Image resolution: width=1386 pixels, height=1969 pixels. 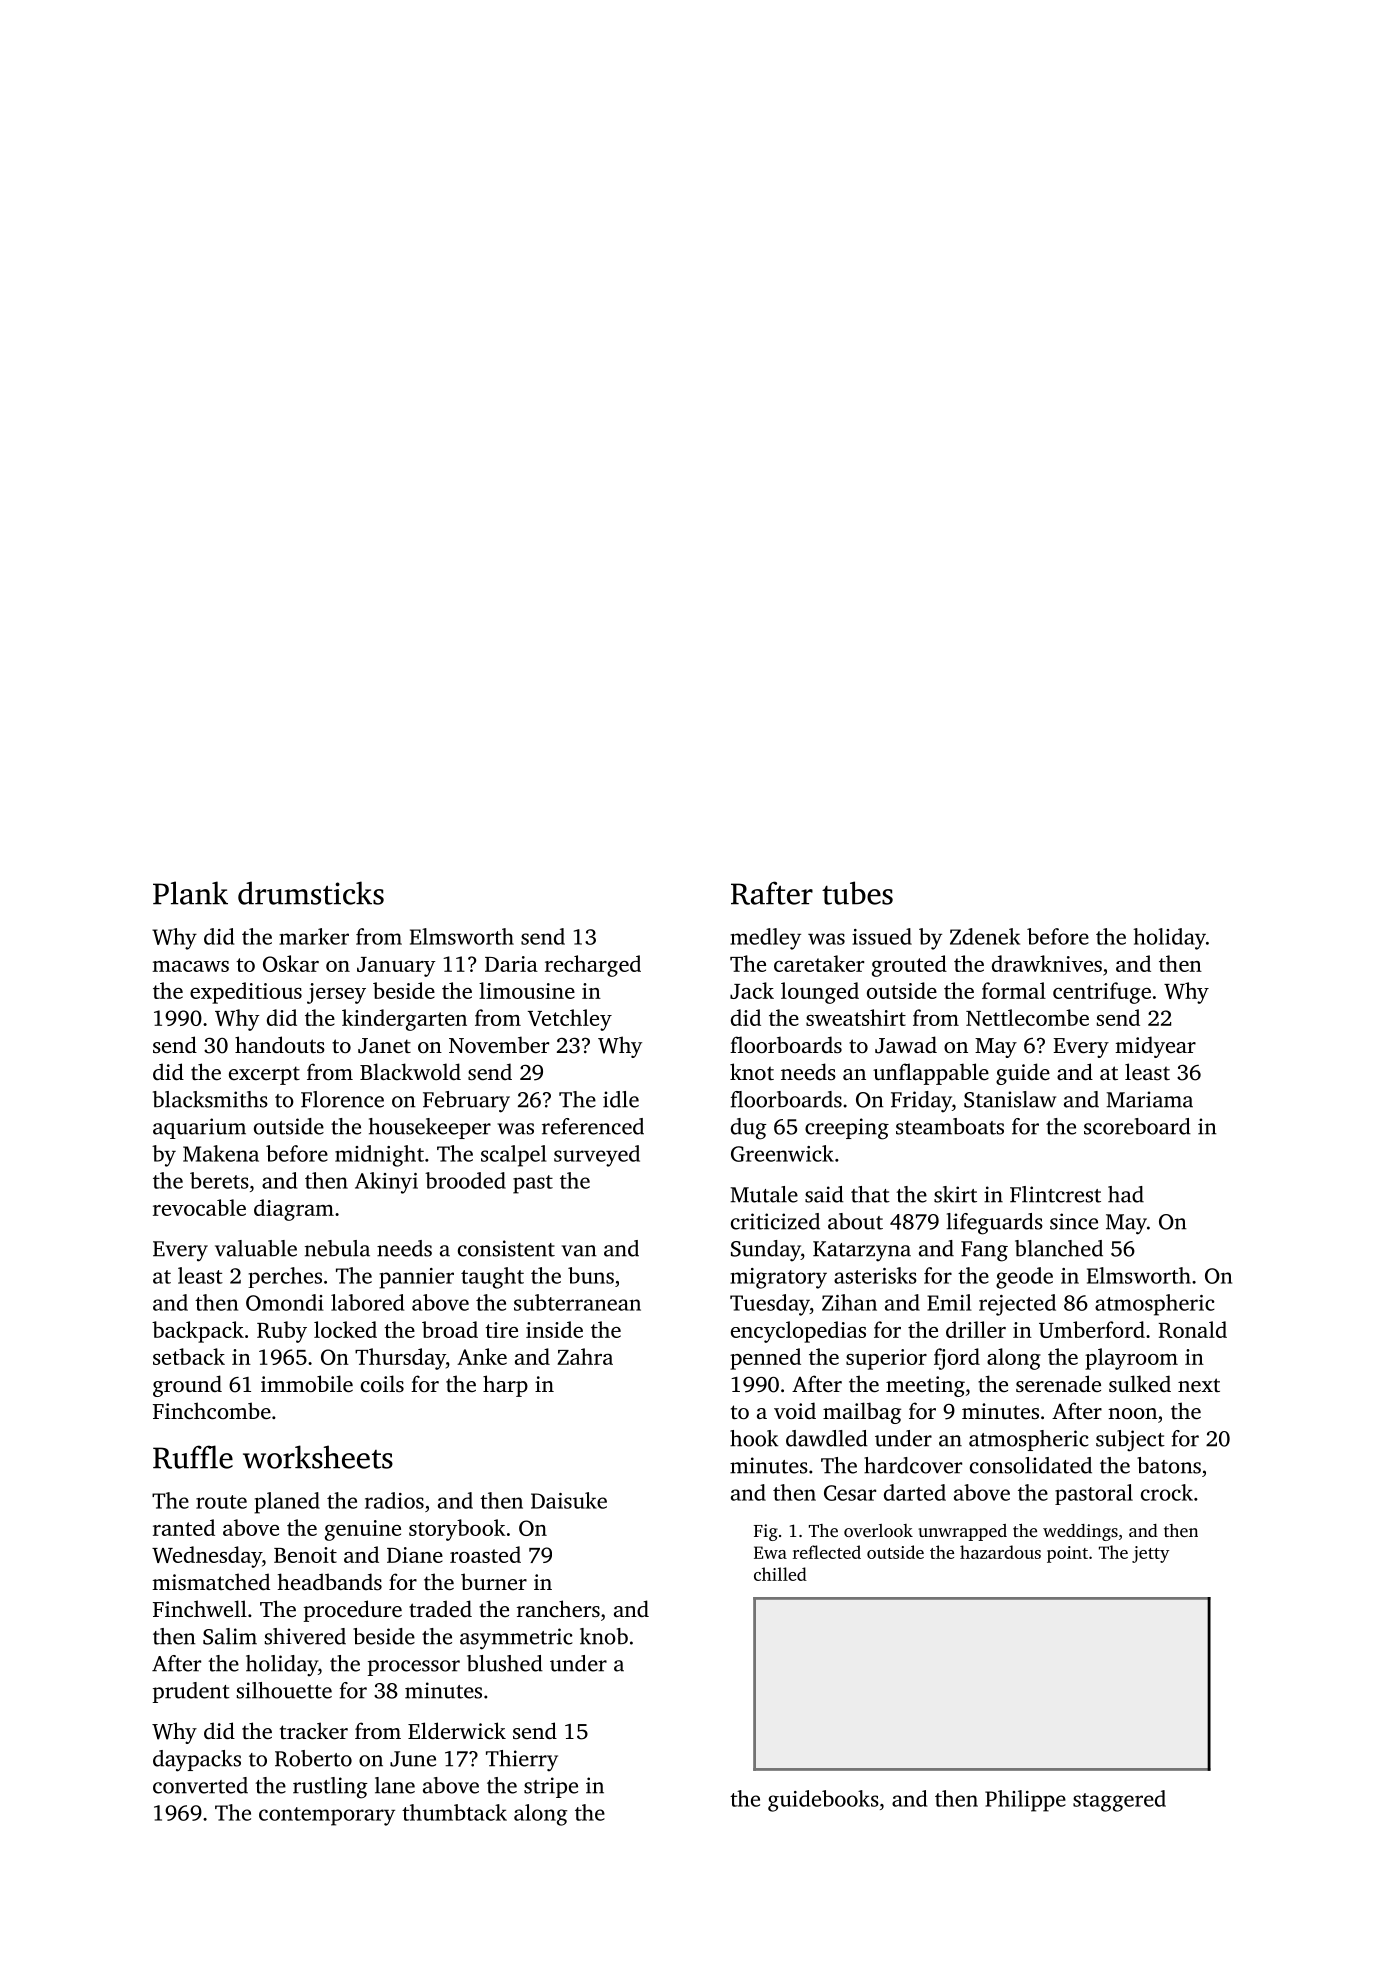 What do you see at coordinates (414, 1668) in the screenshot?
I see `processor` at bounding box center [414, 1668].
